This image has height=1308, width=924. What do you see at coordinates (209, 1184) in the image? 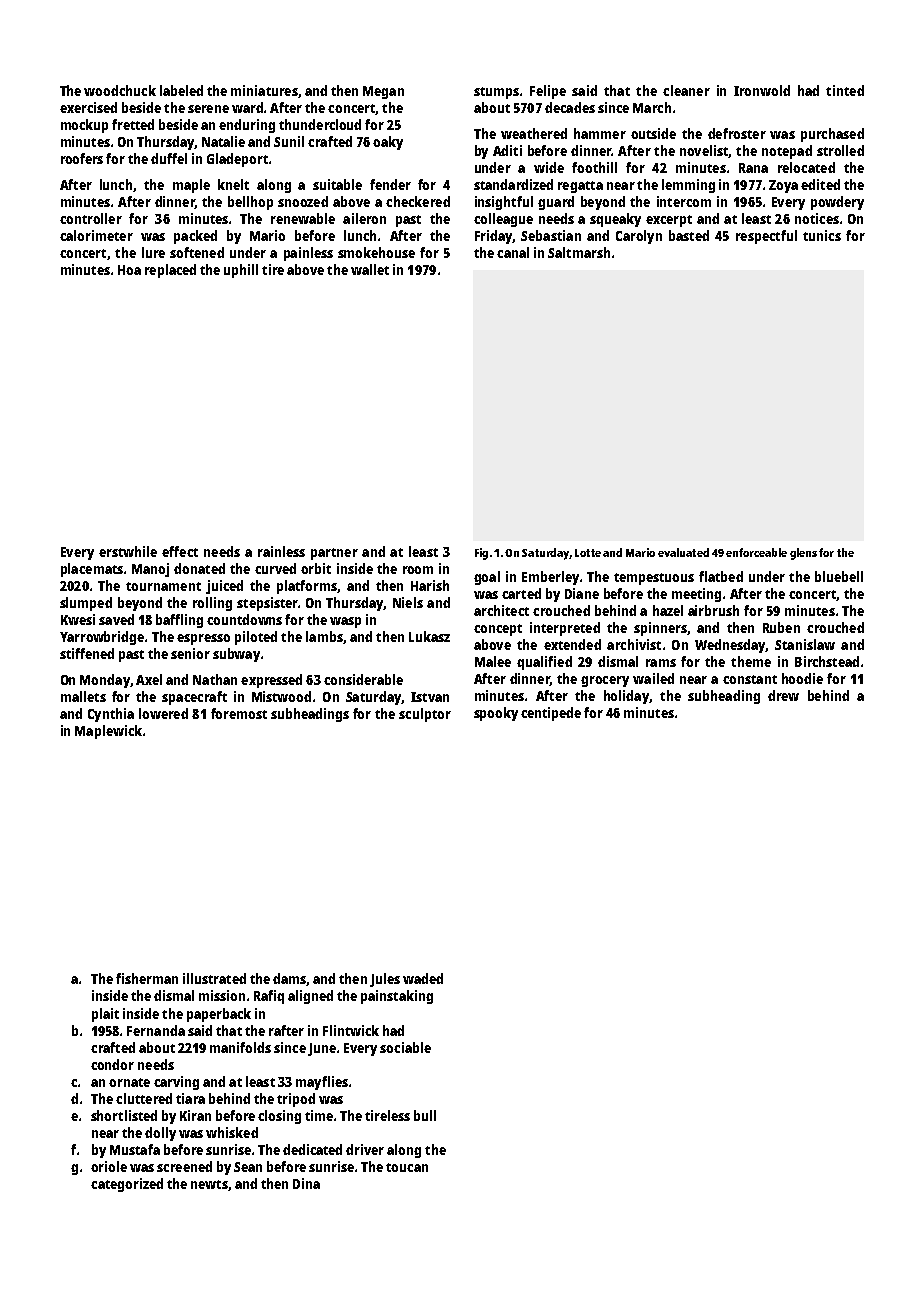
I see `newts` at bounding box center [209, 1184].
